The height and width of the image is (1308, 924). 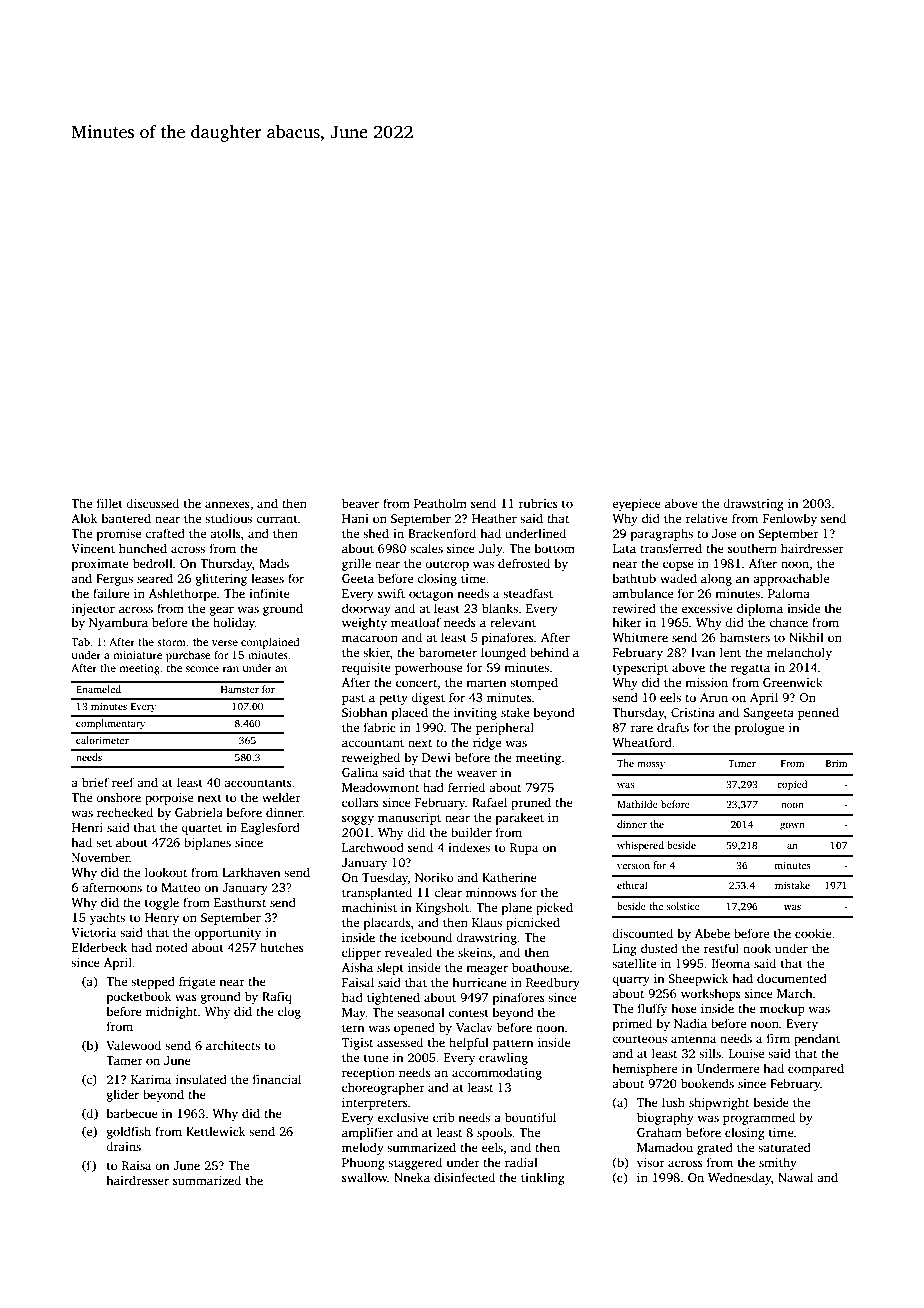 I want to click on placards, so click(x=387, y=923).
